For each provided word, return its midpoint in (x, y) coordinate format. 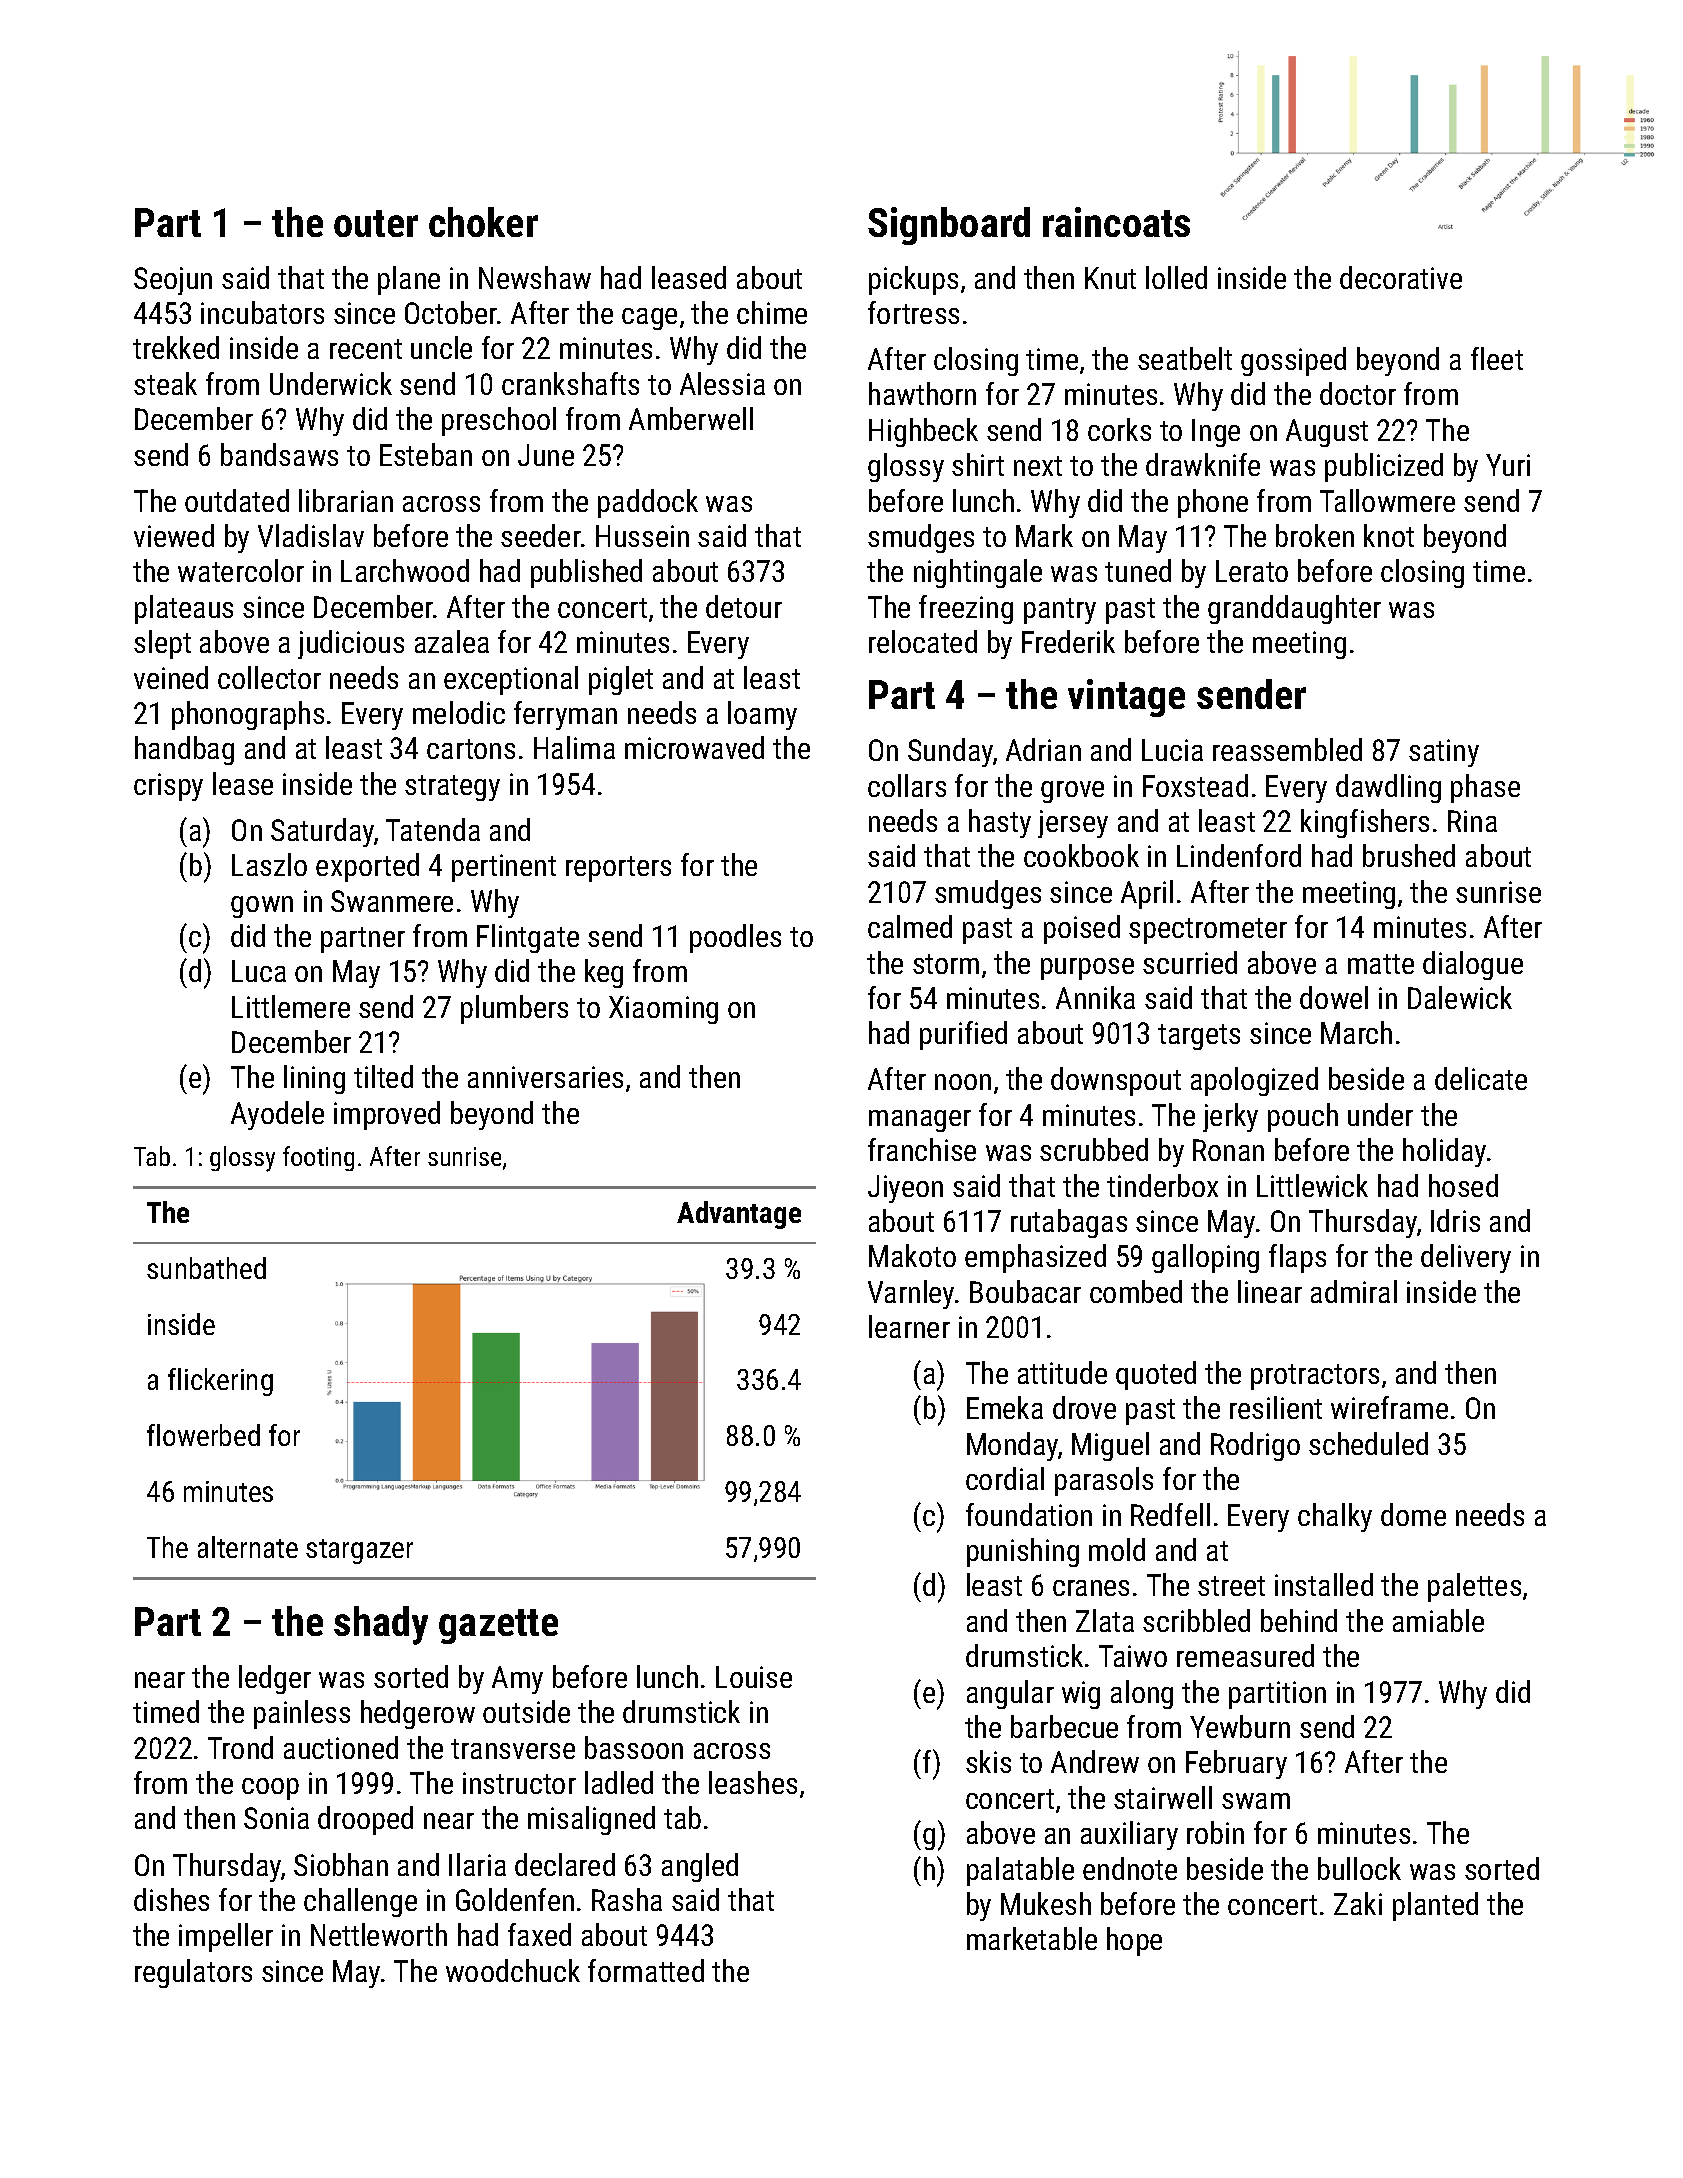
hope (1134, 1941)
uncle (441, 347)
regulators (193, 1973)
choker (483, 222)
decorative (1401, 277)
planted (1435, 1906)
